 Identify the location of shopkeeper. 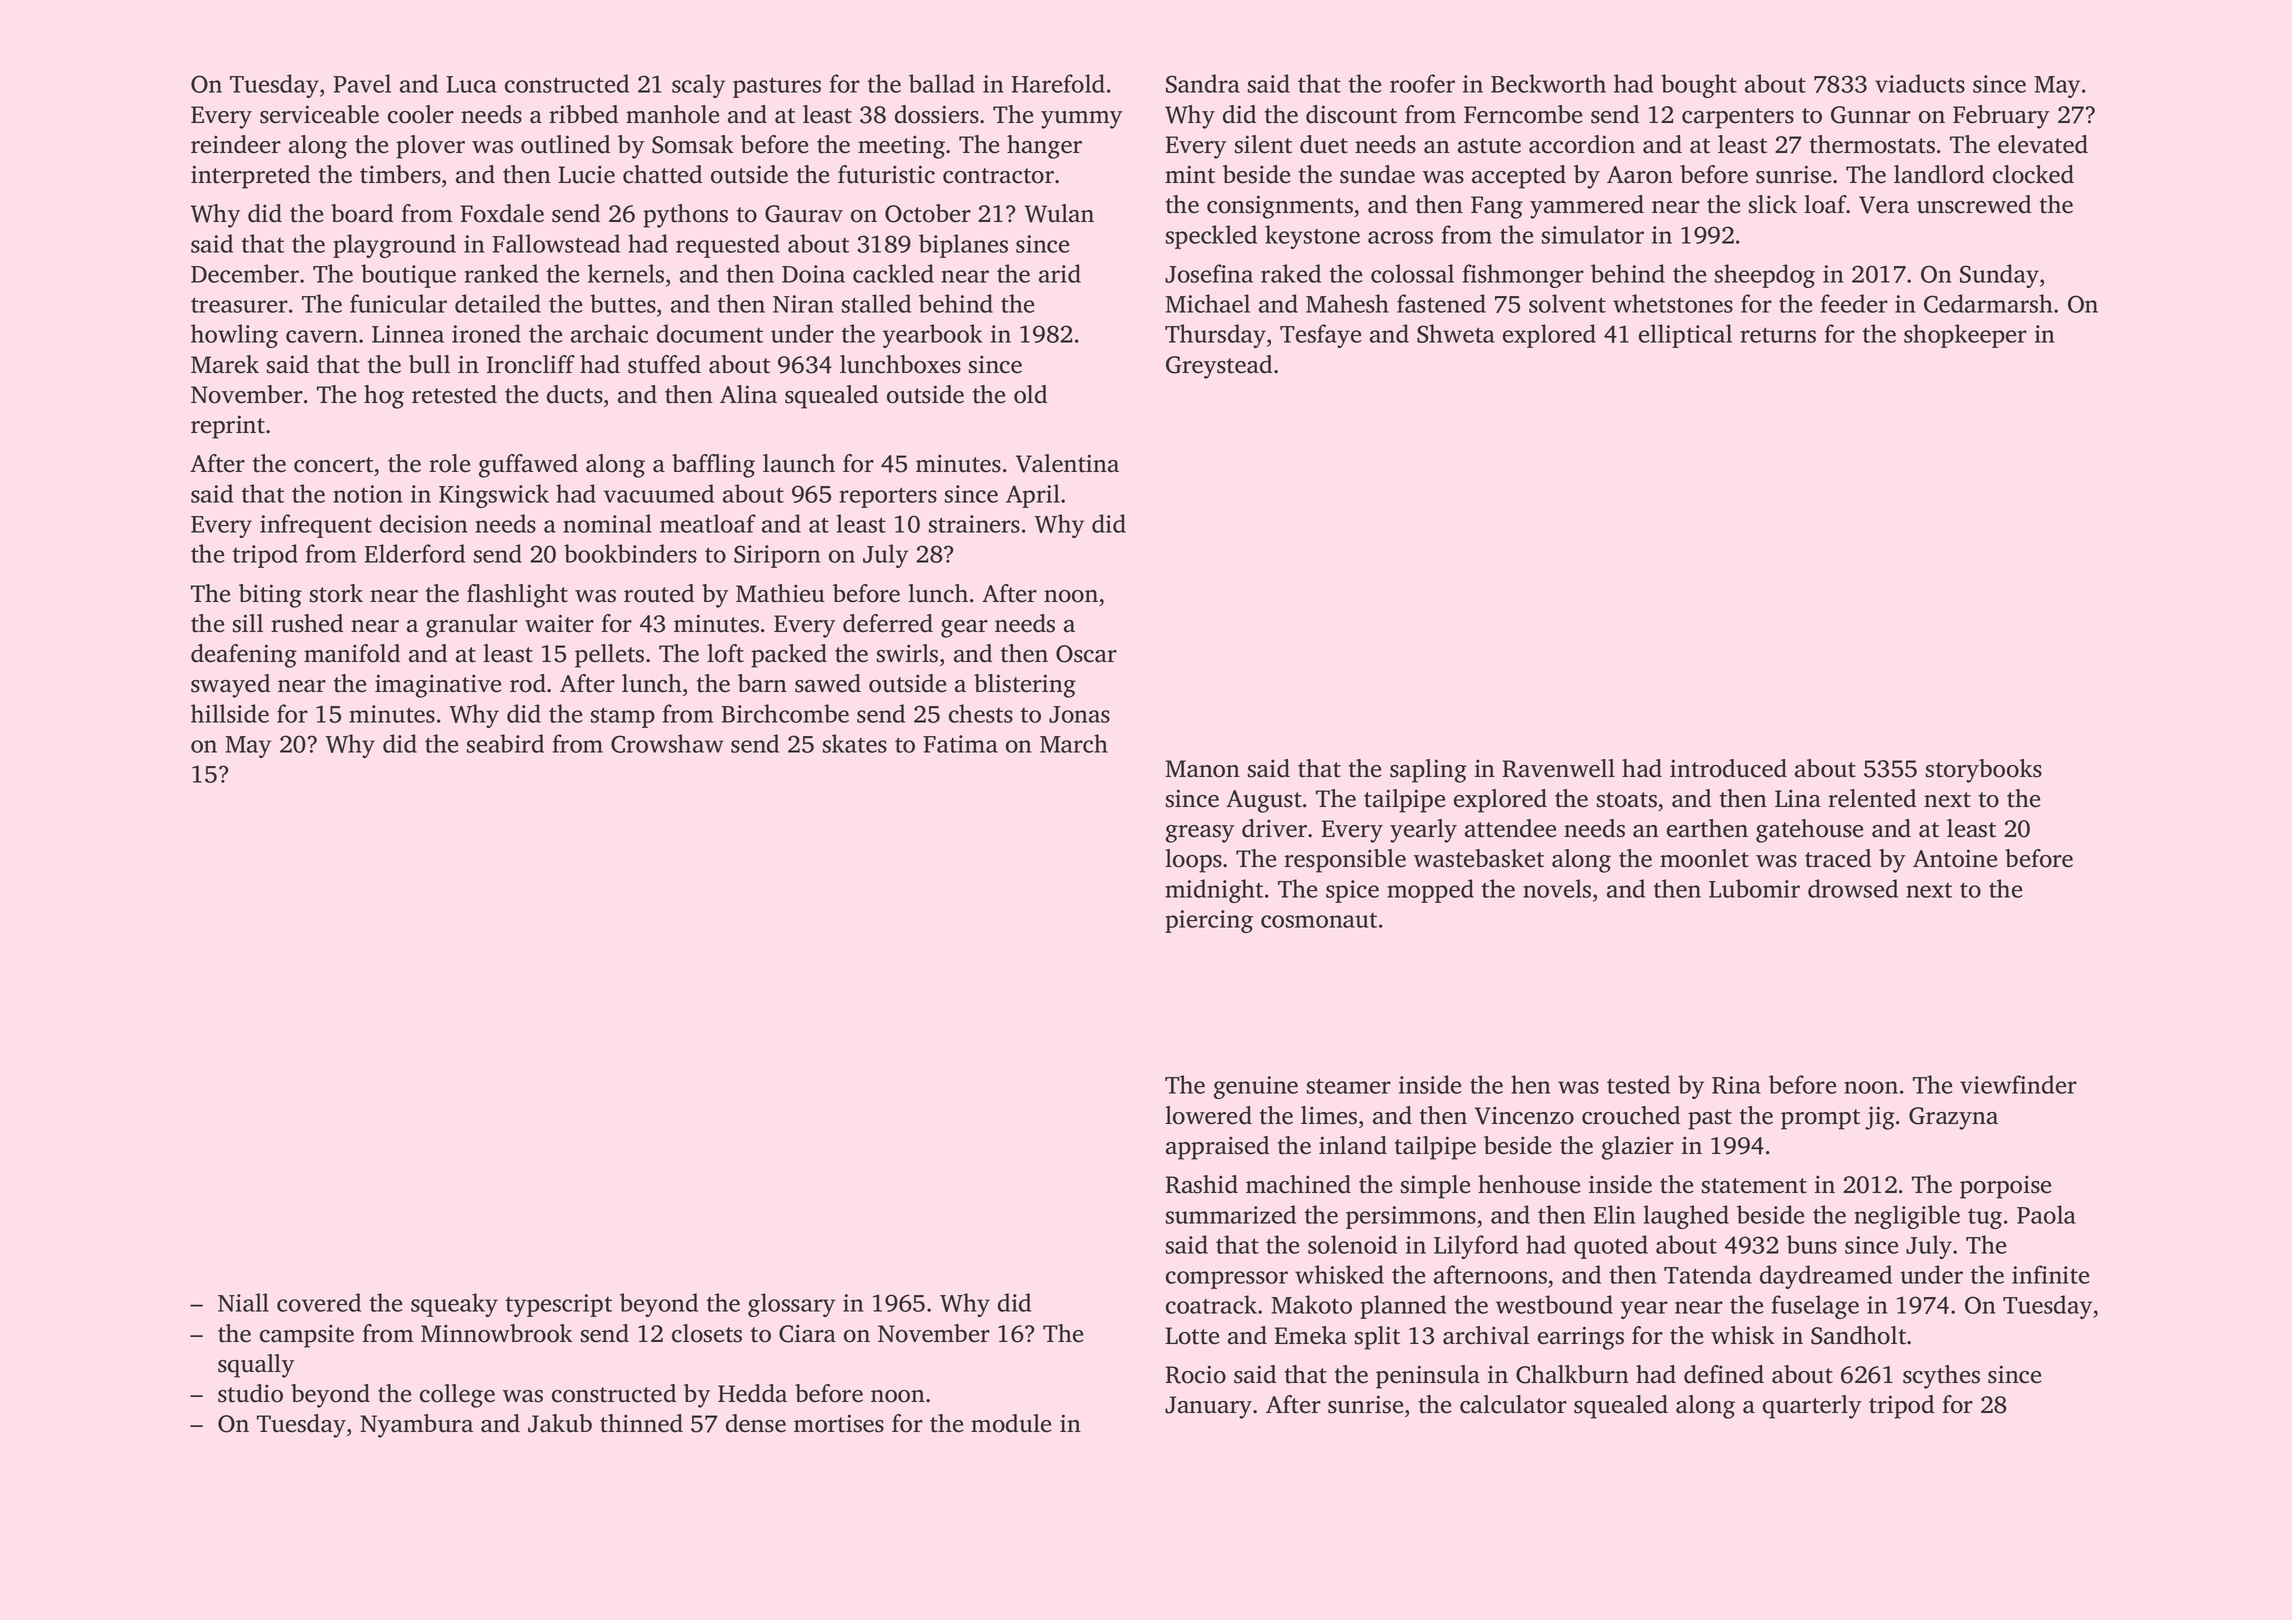
(1965, 336).
